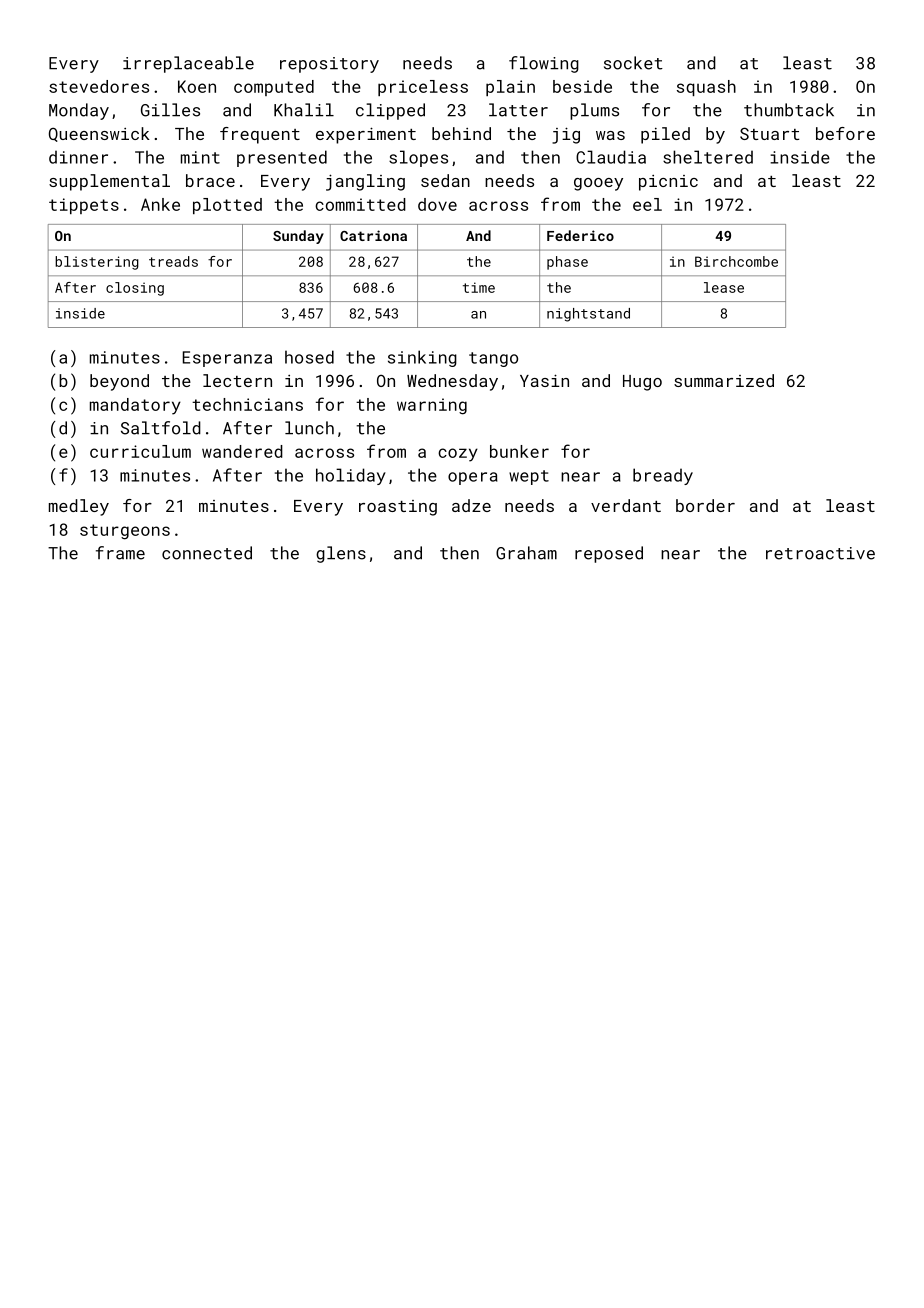 This image has height=1308, width=924. I want to click on beyond, so click(119, 382).
